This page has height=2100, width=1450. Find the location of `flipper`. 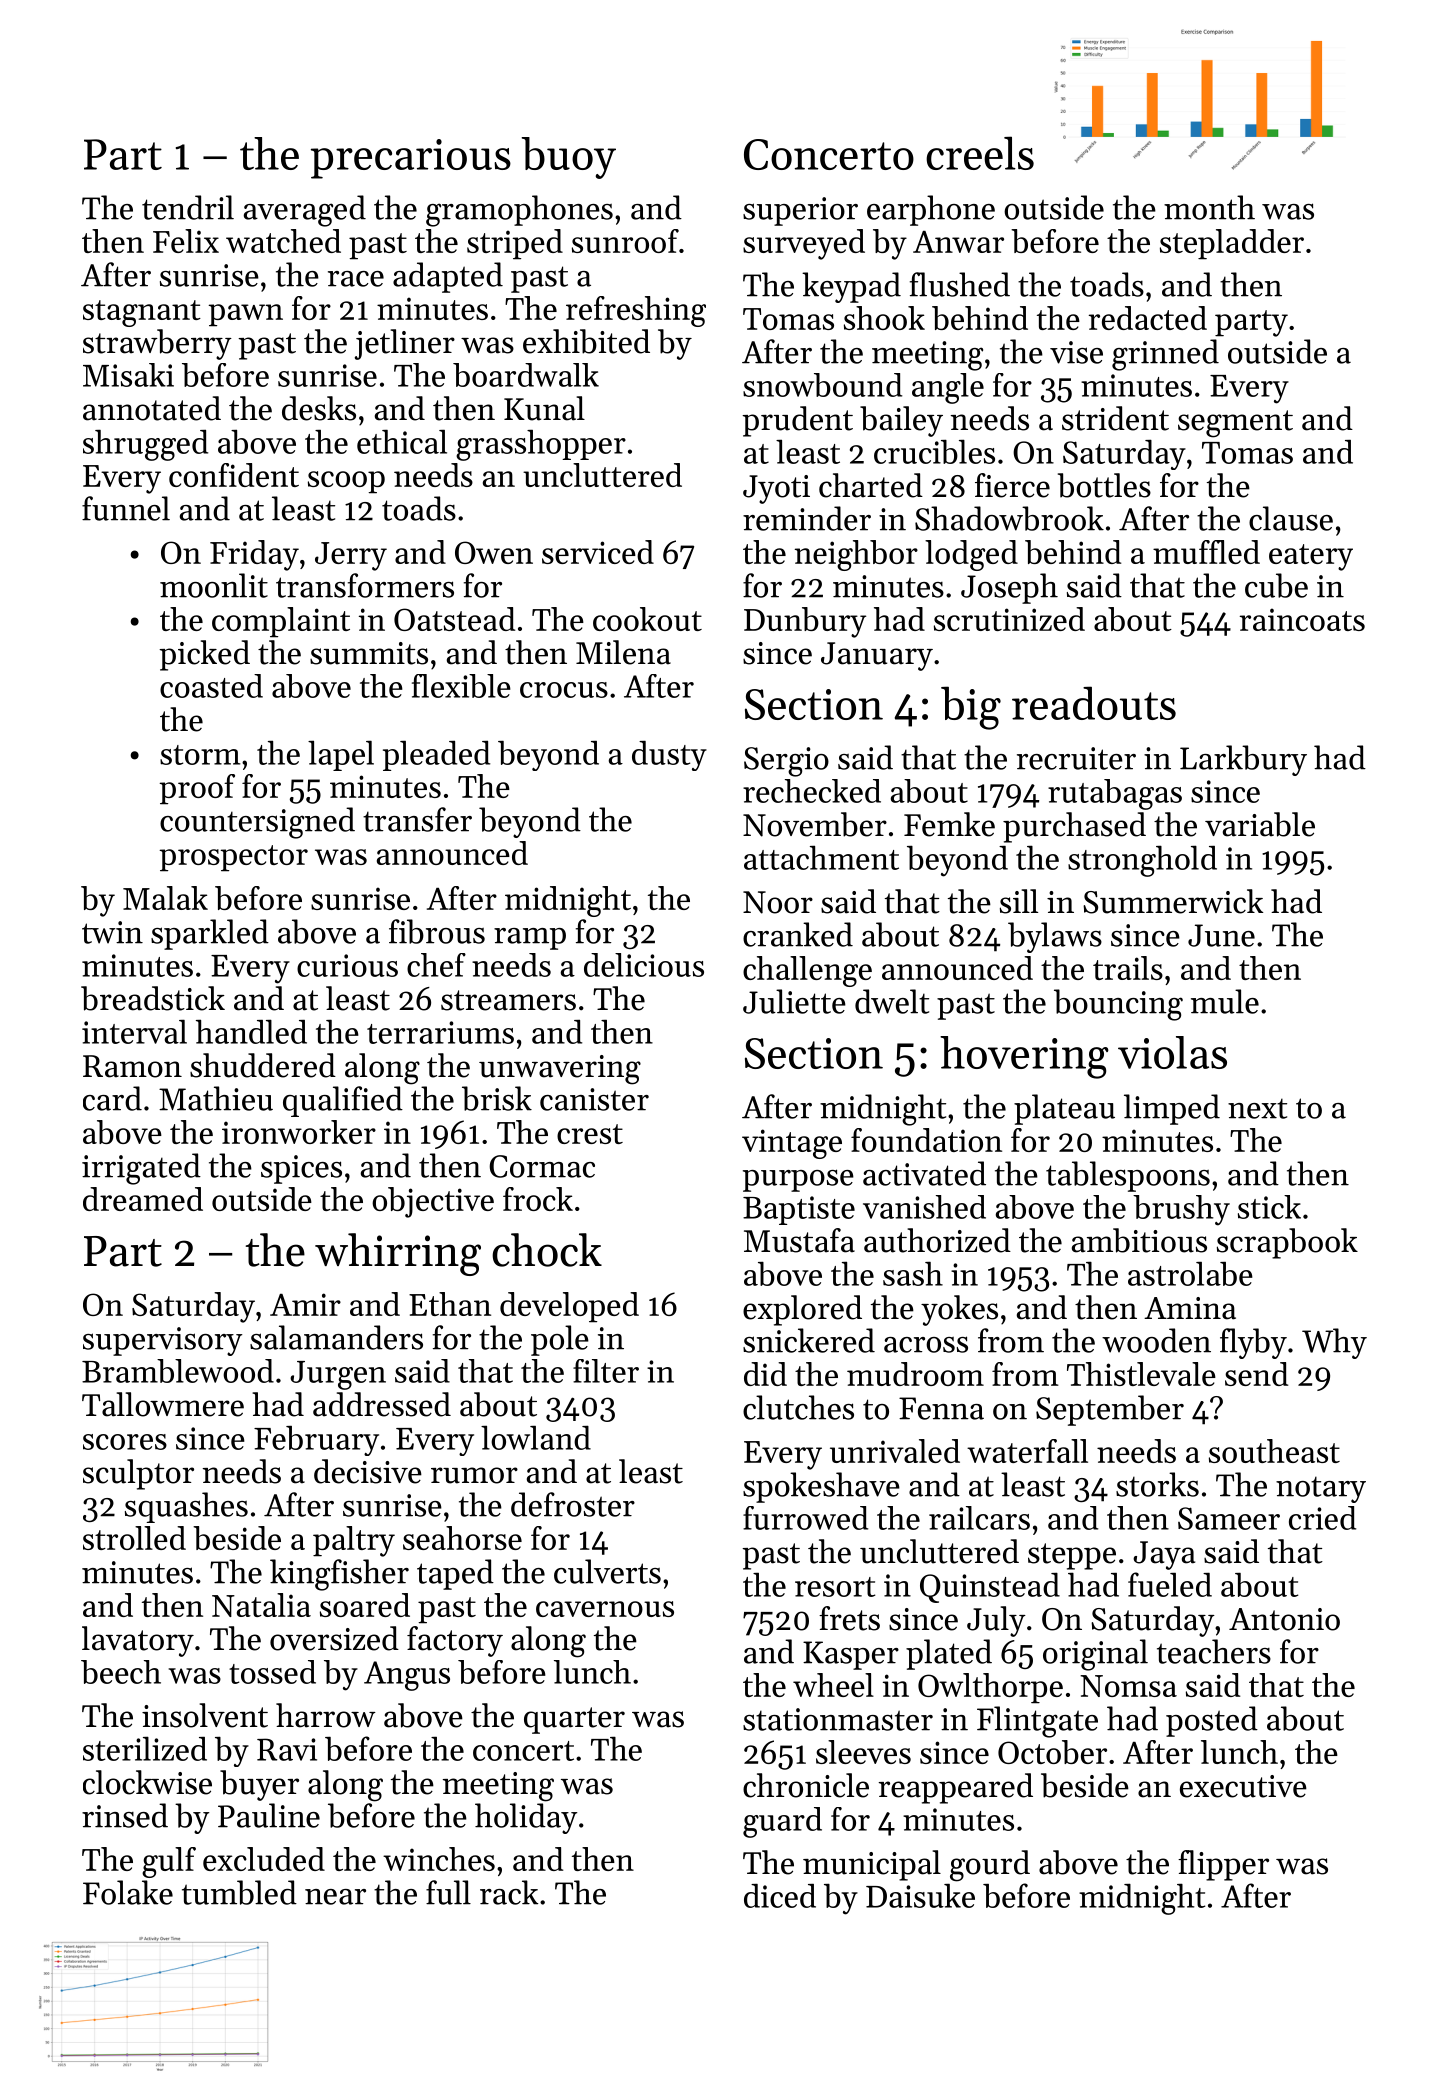

flipper is located at coordinates (1223, 1865).
